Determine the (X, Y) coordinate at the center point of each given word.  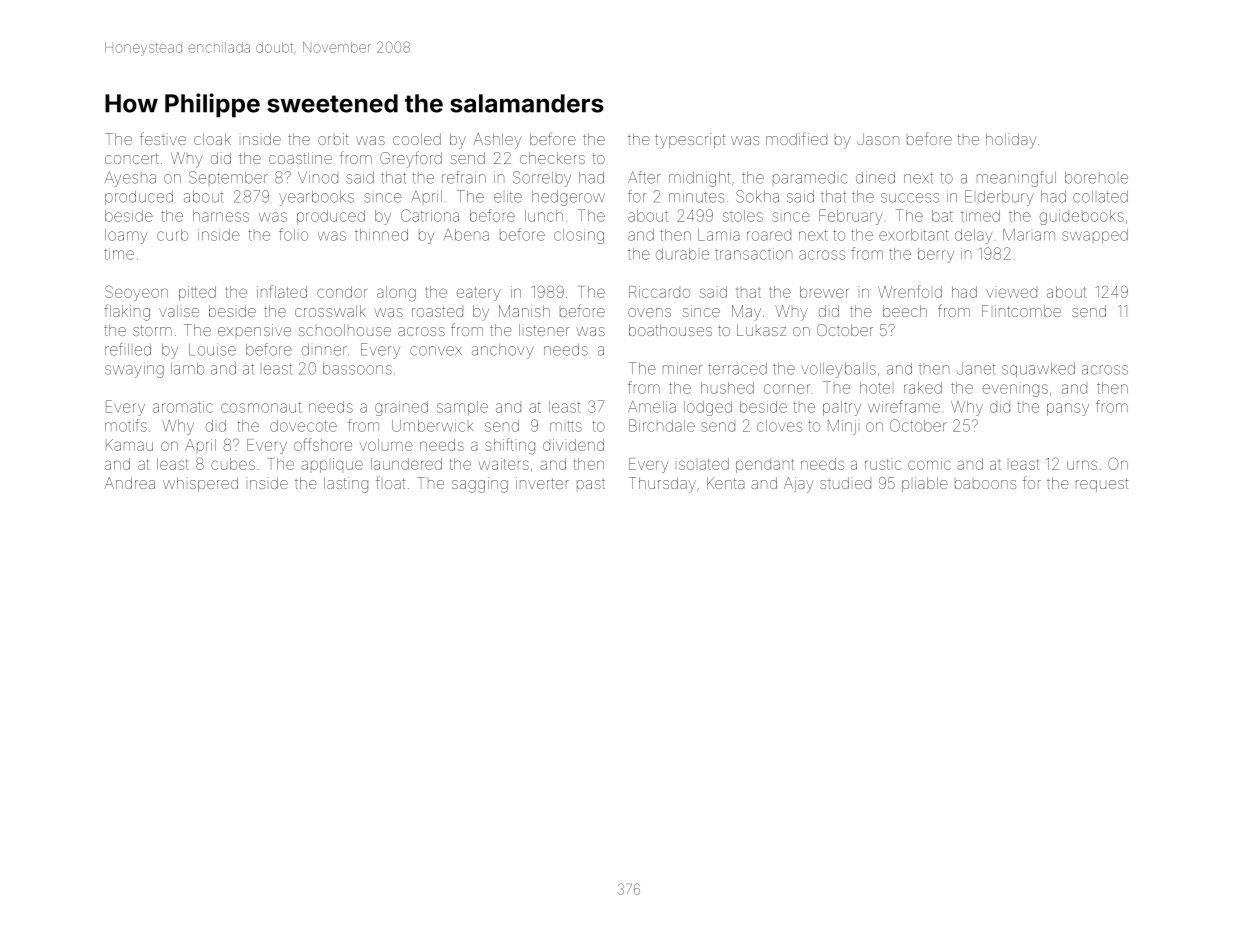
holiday (1011, 141)
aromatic (183, 407)
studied (845, 483)
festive (163, 138)
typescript (690, 141)
